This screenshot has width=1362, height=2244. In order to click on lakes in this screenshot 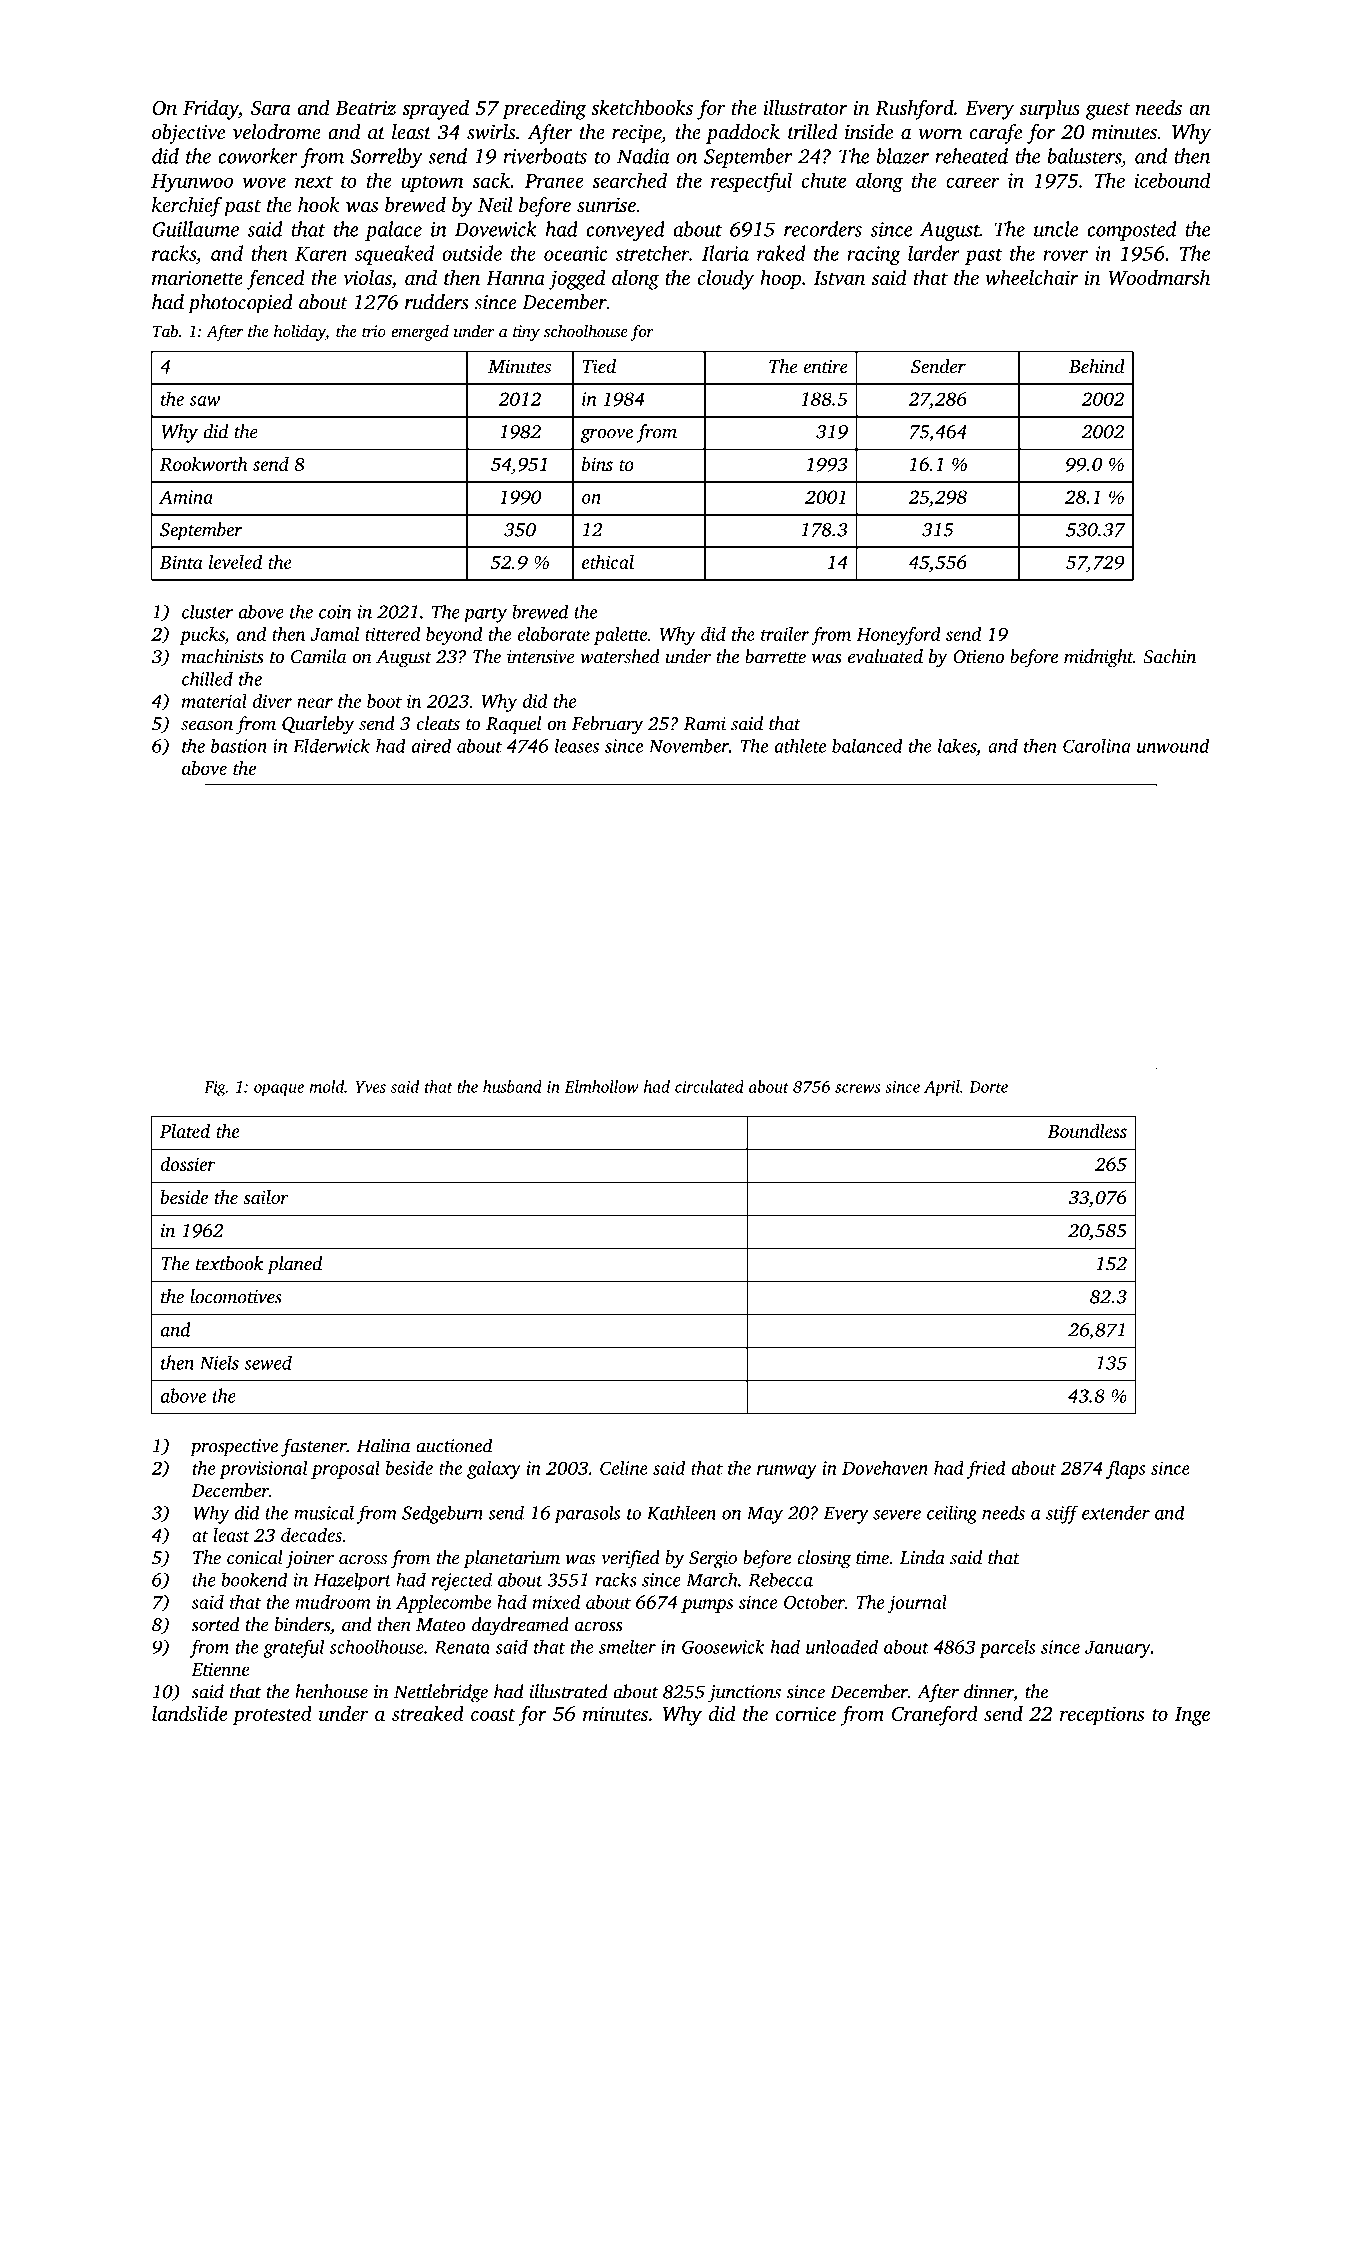, I will do `click(957, 745)`.
